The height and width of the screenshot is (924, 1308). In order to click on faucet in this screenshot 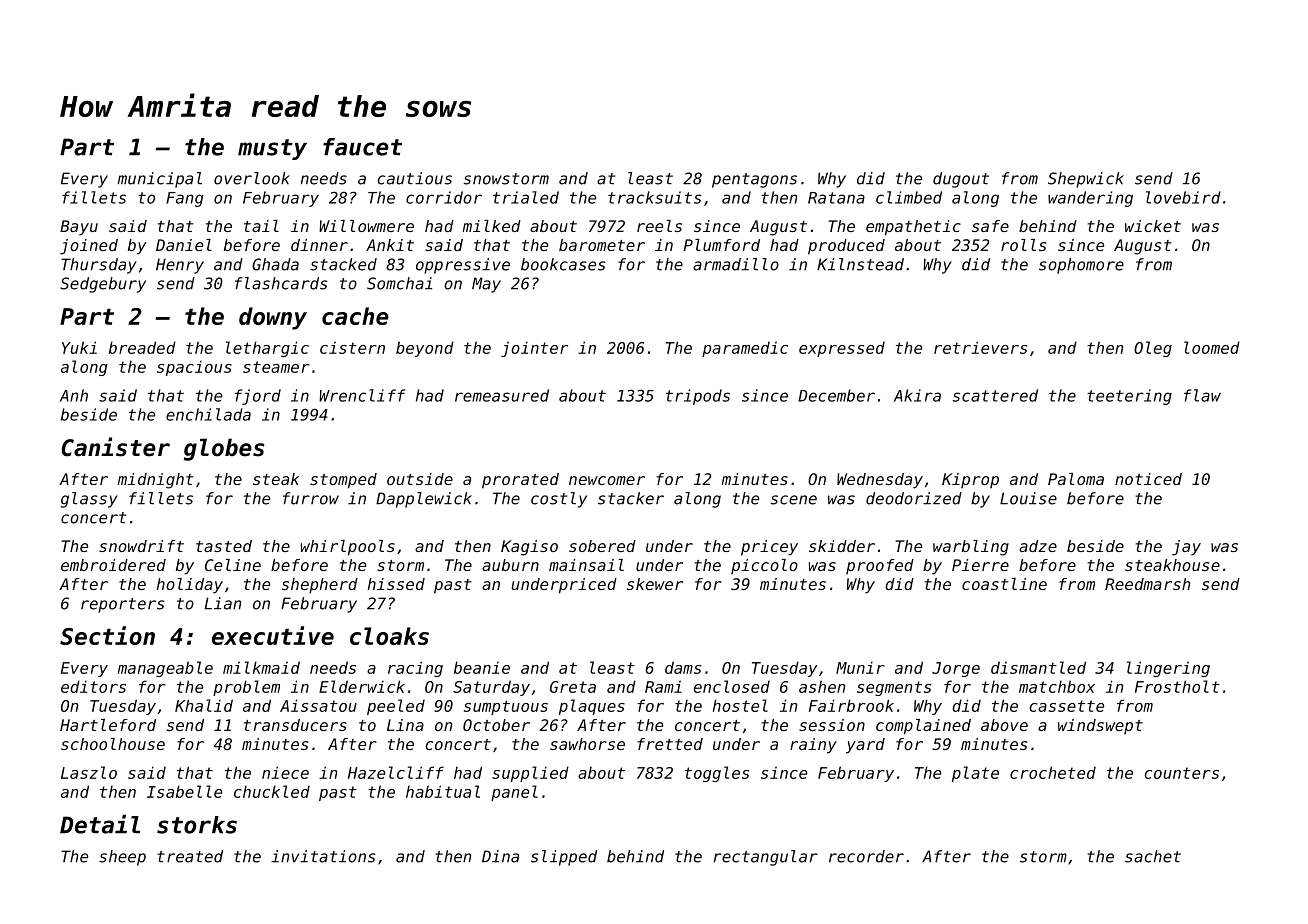, I will do `click(362, 147)`.
